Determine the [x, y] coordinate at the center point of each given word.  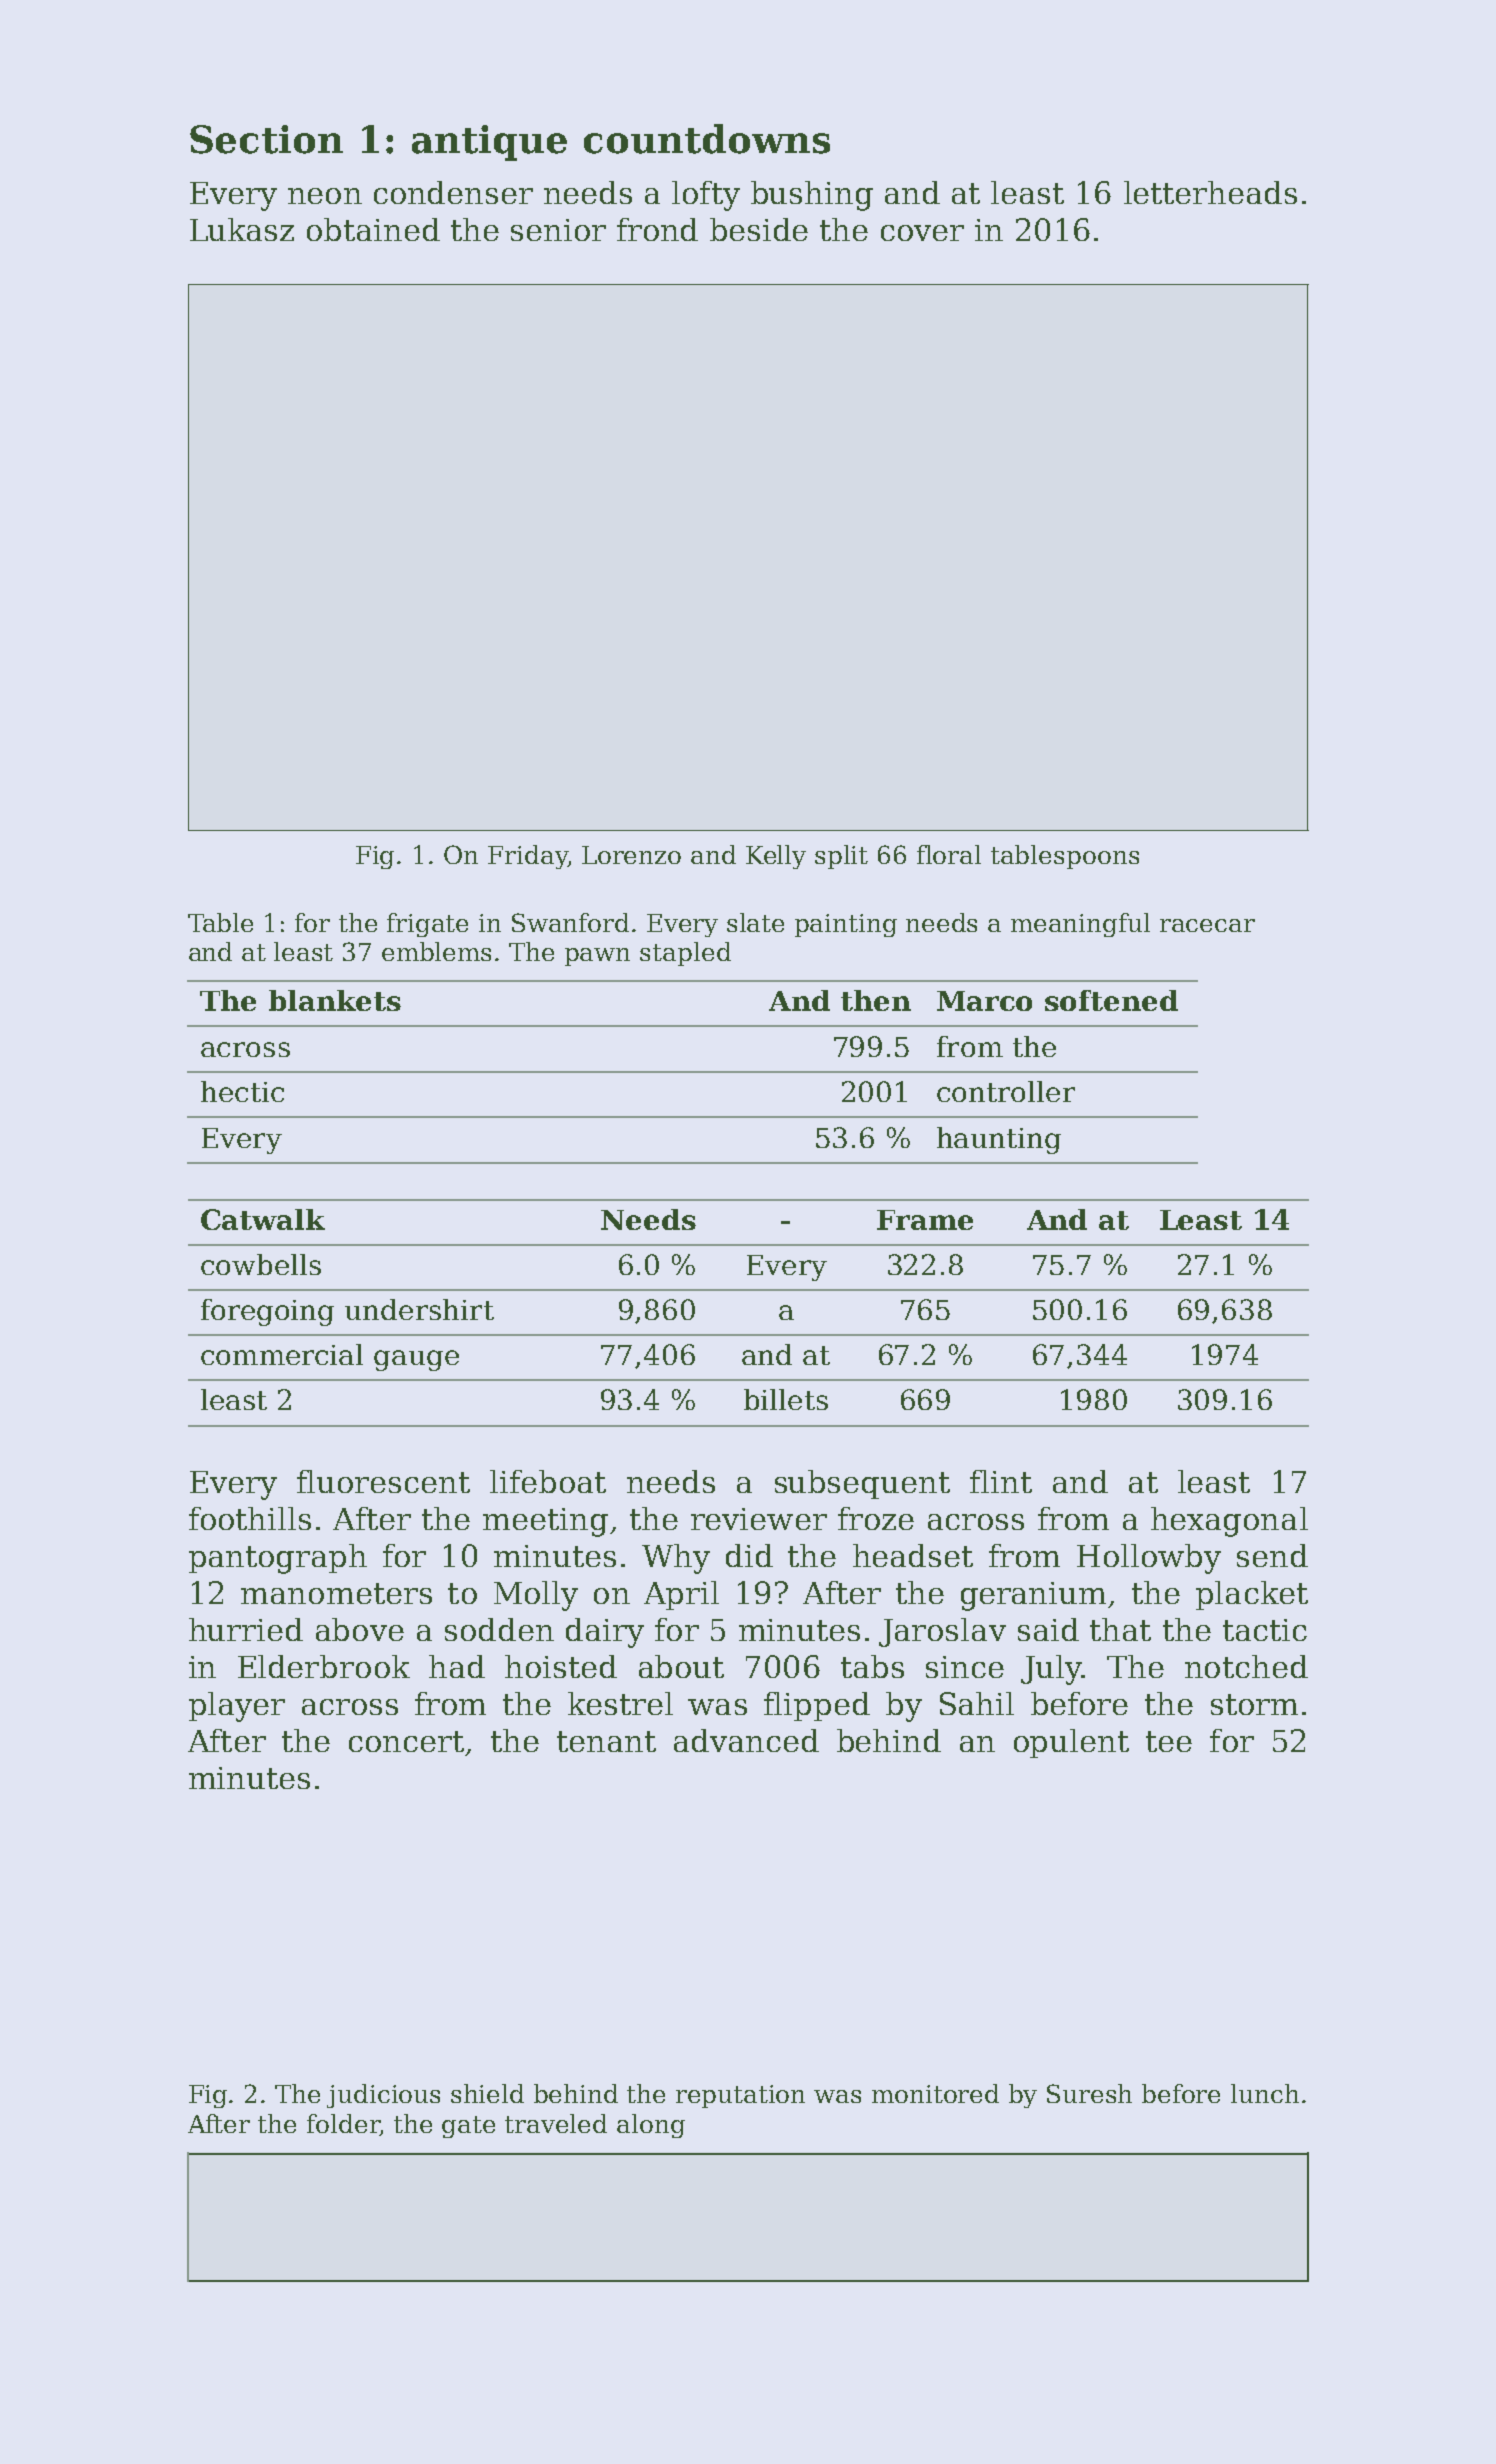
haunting [999, 1140]
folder [343, 2125]
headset [913, 1555]
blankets [335, 1000]
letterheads [1210, 192]
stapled [685, 954]
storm [1254, 1704]
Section [266, 139]
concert [406, 1741]
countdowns [707, 139]
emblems [436, 951]
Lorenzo [631, 855]
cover [922, 233]
